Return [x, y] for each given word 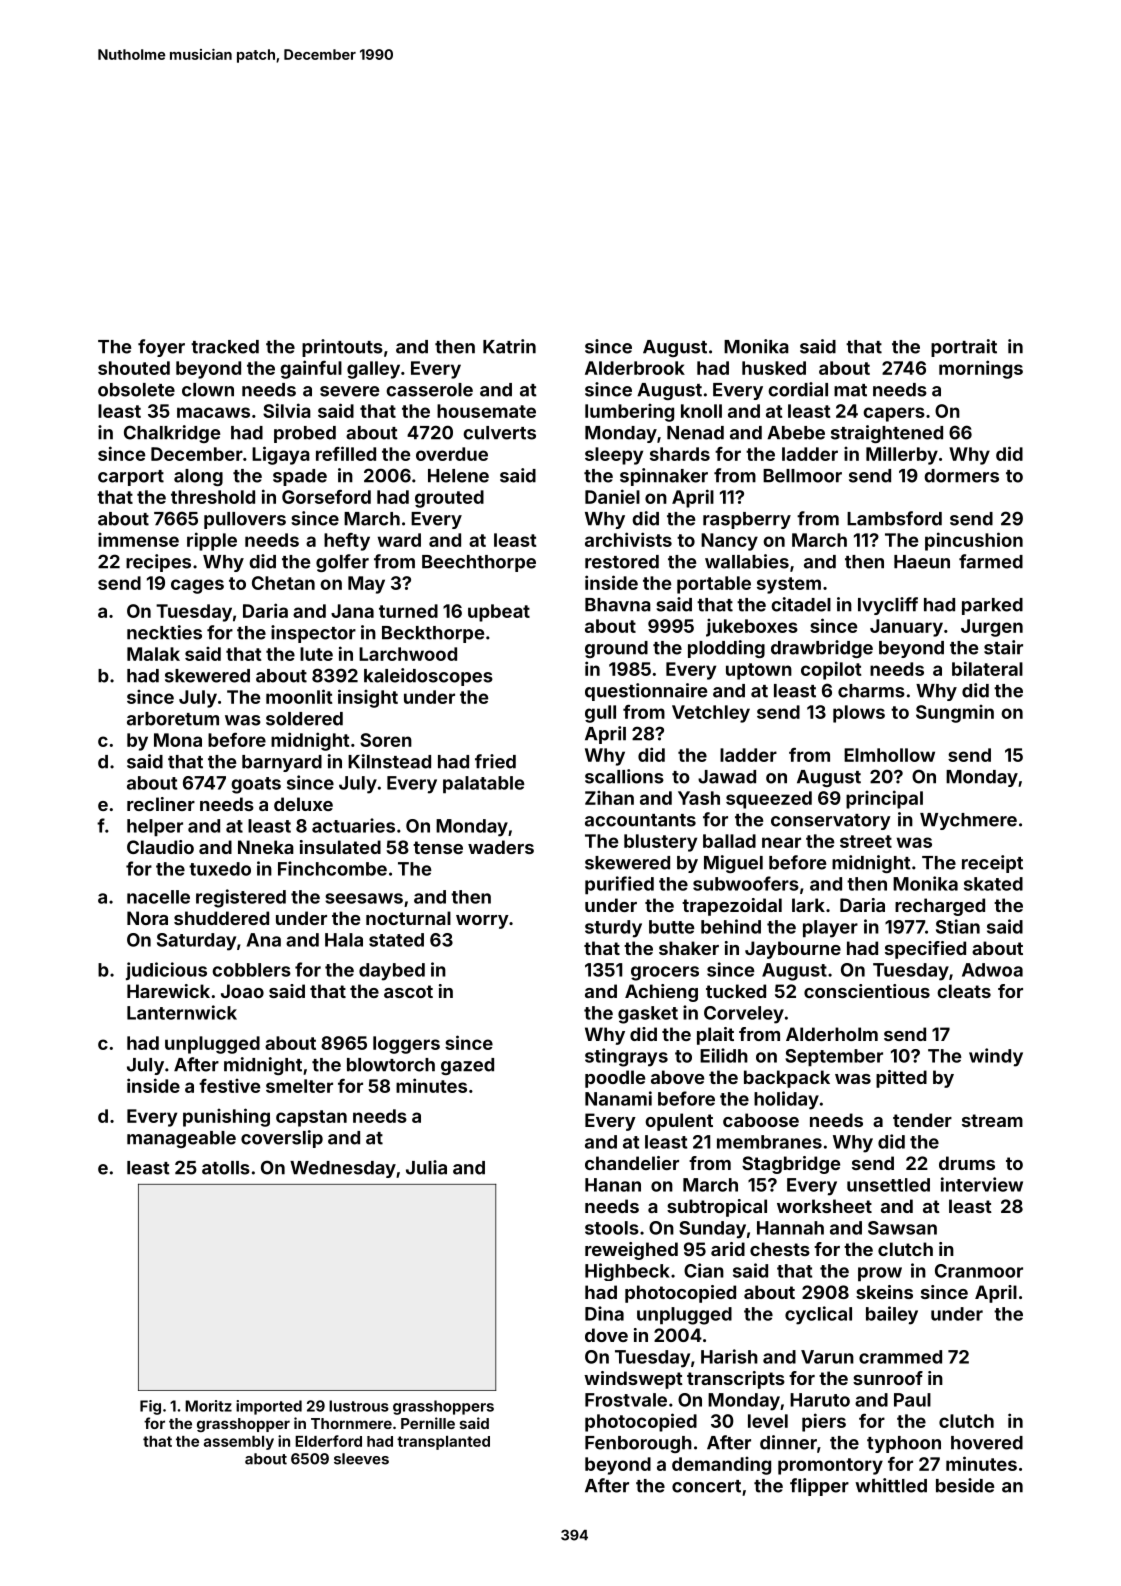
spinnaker [664, 477]
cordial [798, 389]
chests [780, 1249]
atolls [226, 1168]
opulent [679, 1122]
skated [993, 884]
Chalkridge [172, 434]
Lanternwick [182, 1012]
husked [774, 368]
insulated [340, 847]
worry [482, 922]
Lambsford [894, 518]
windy [996, 1057]
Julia [426, 1167]
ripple [212, 541]
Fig [150, 1407]
